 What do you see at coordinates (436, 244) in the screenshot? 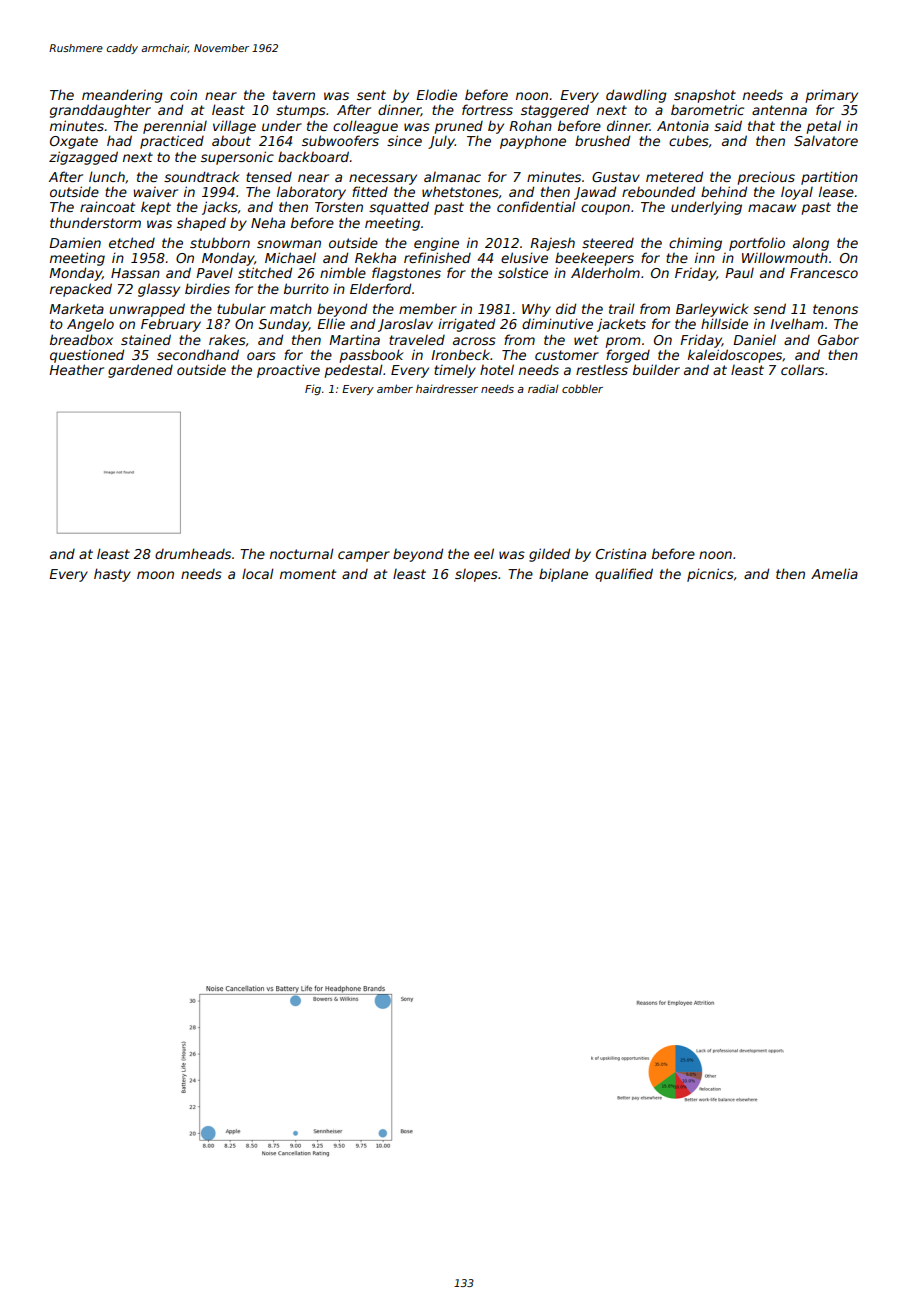
I see `engine` at bounding box center [436, 244].
